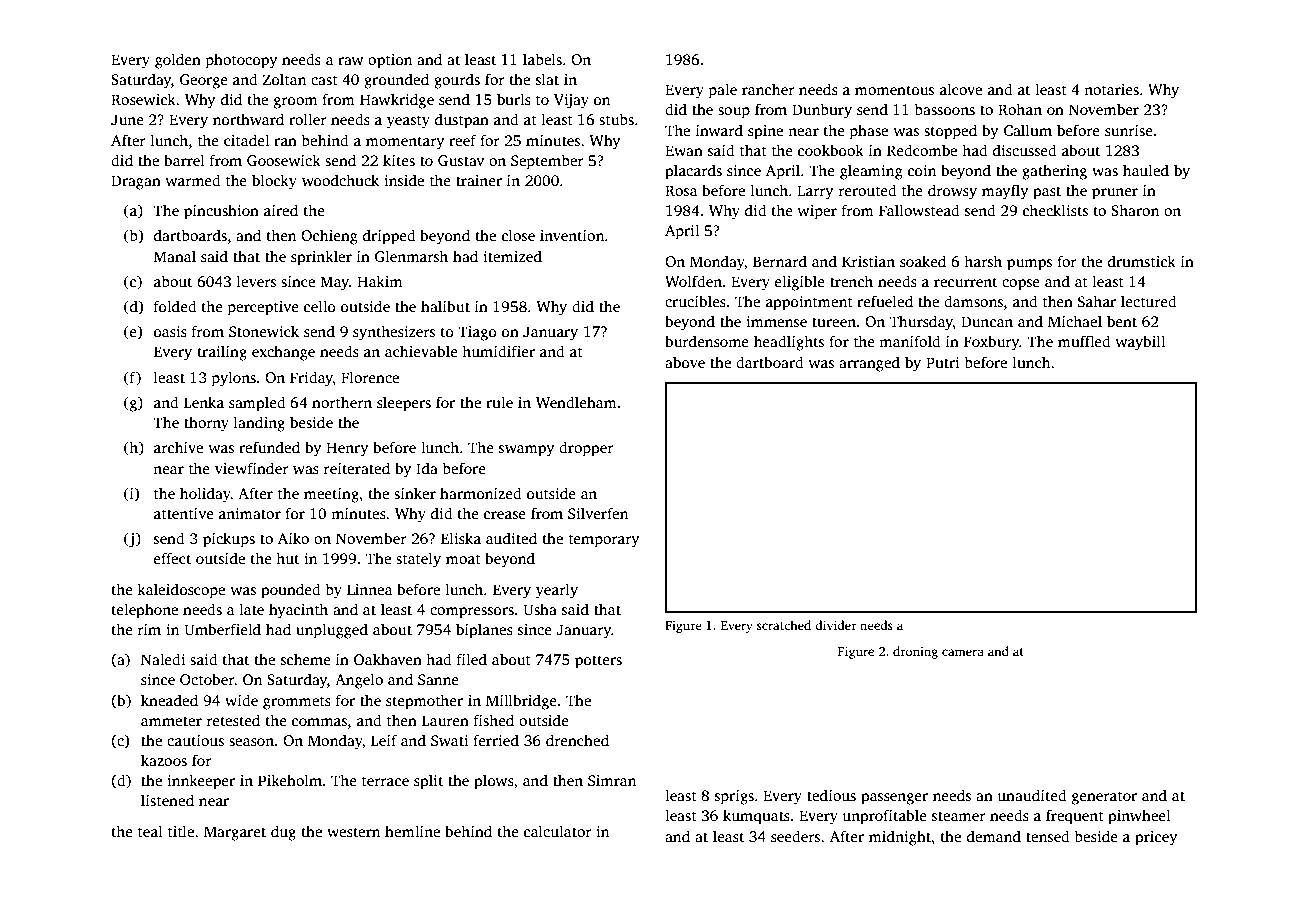  What do you see at coordinates (542, 59) in the image?
I see `labels` at bounding box center [542, 59].
